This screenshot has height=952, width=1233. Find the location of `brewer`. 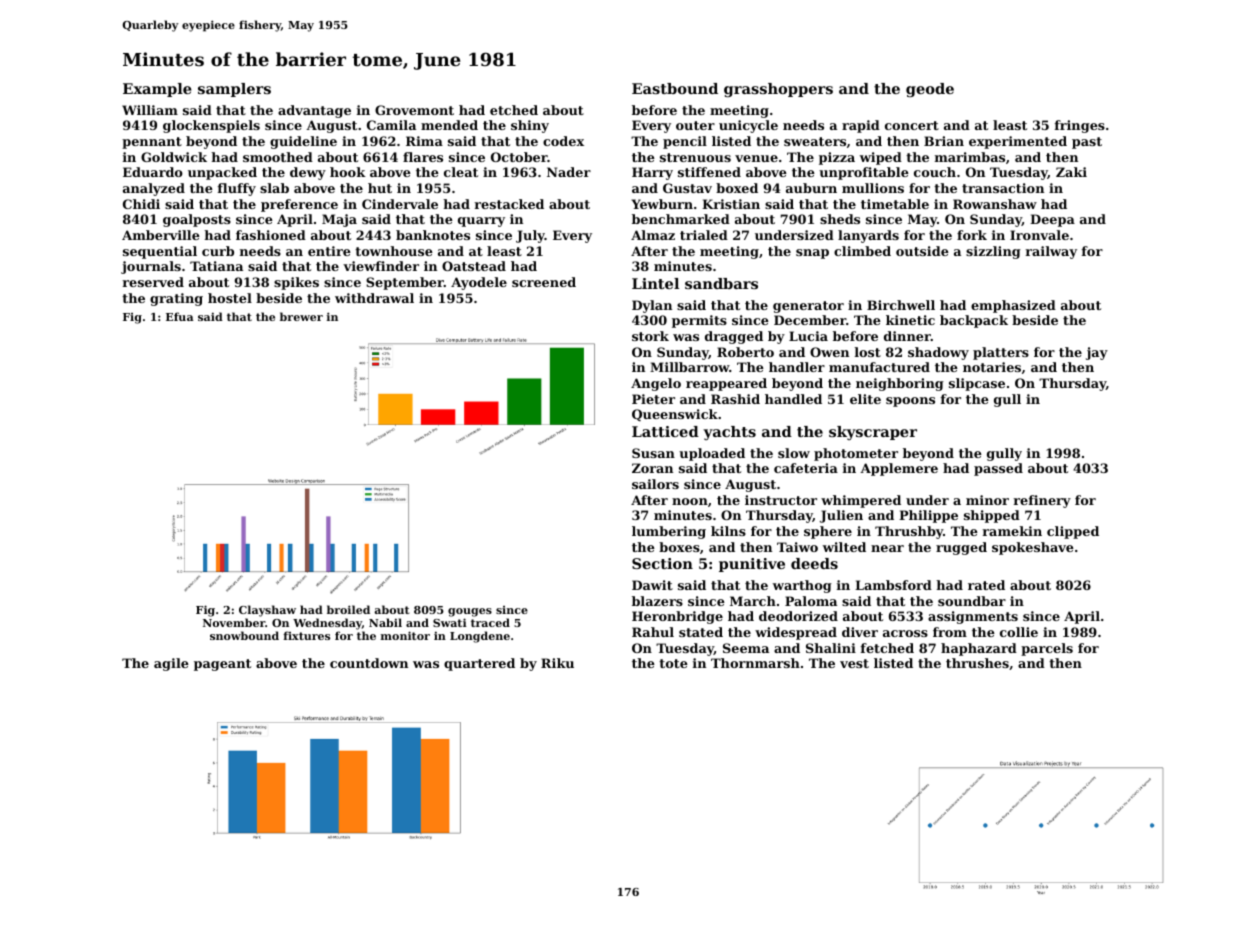

brewer is located at coordinates (301, 316).
